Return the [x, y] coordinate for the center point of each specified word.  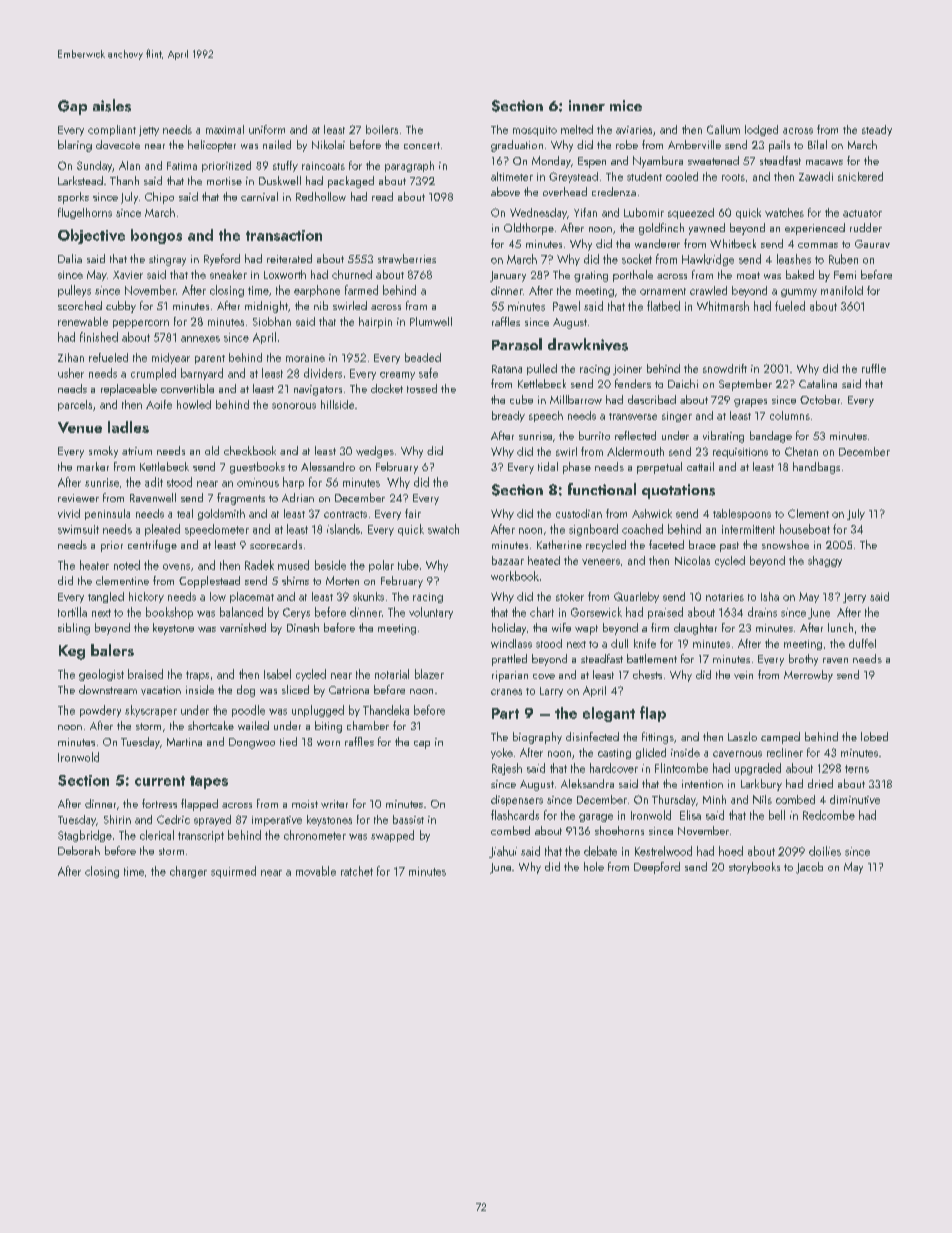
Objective [91, 236]
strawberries [407, 259]
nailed [277, 144]
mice [626, 105]
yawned [707, 229]
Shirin [117, 819]
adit [154, 482]
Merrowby [808, 676]
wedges [375, 452]
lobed [874, 736]
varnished [243, 627]
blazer [429, 674]
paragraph [409, 166]
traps [197, 676]
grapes [750, 403]
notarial [392, 674]
